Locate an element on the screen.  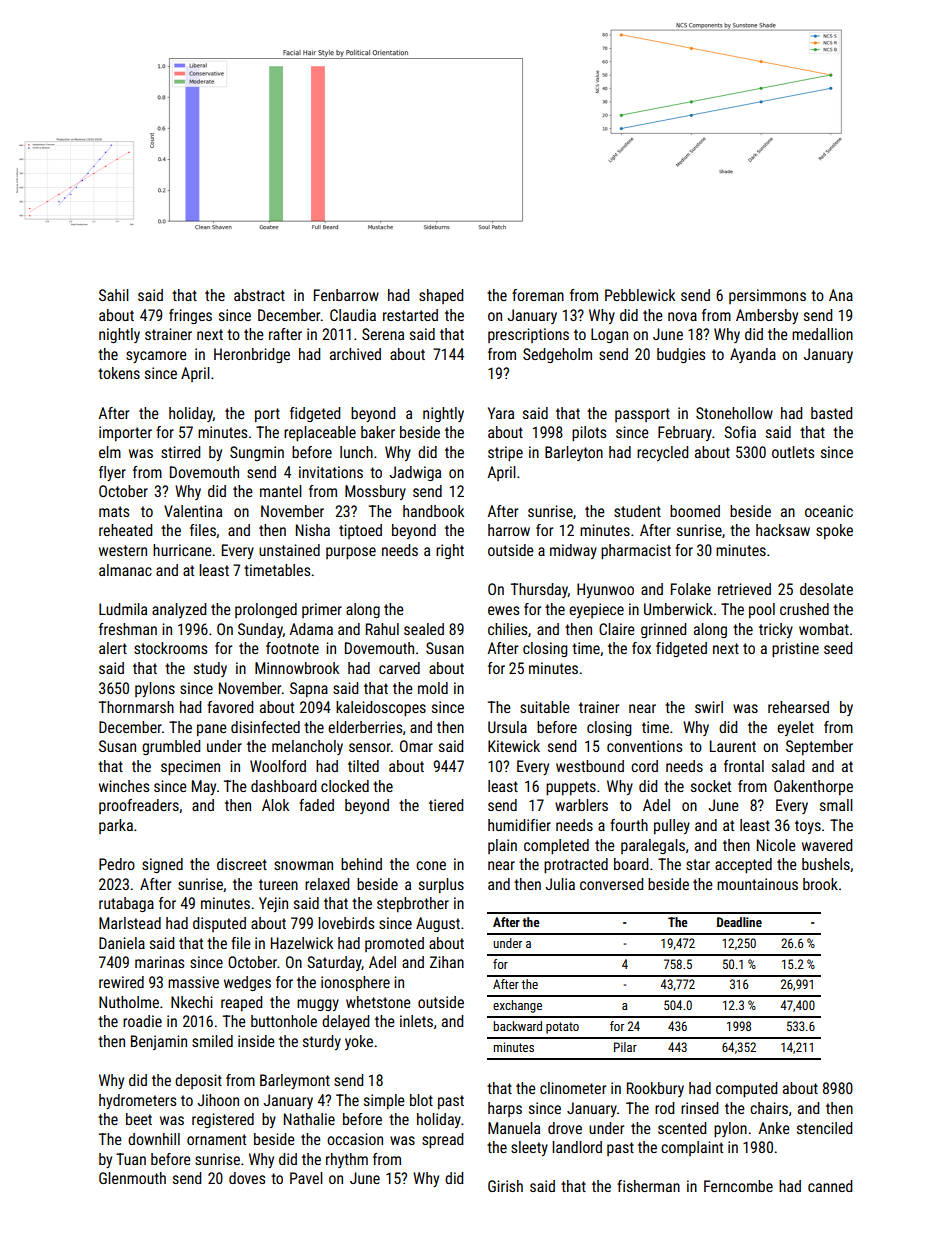
abstract is located at coordinates (259, 295).
